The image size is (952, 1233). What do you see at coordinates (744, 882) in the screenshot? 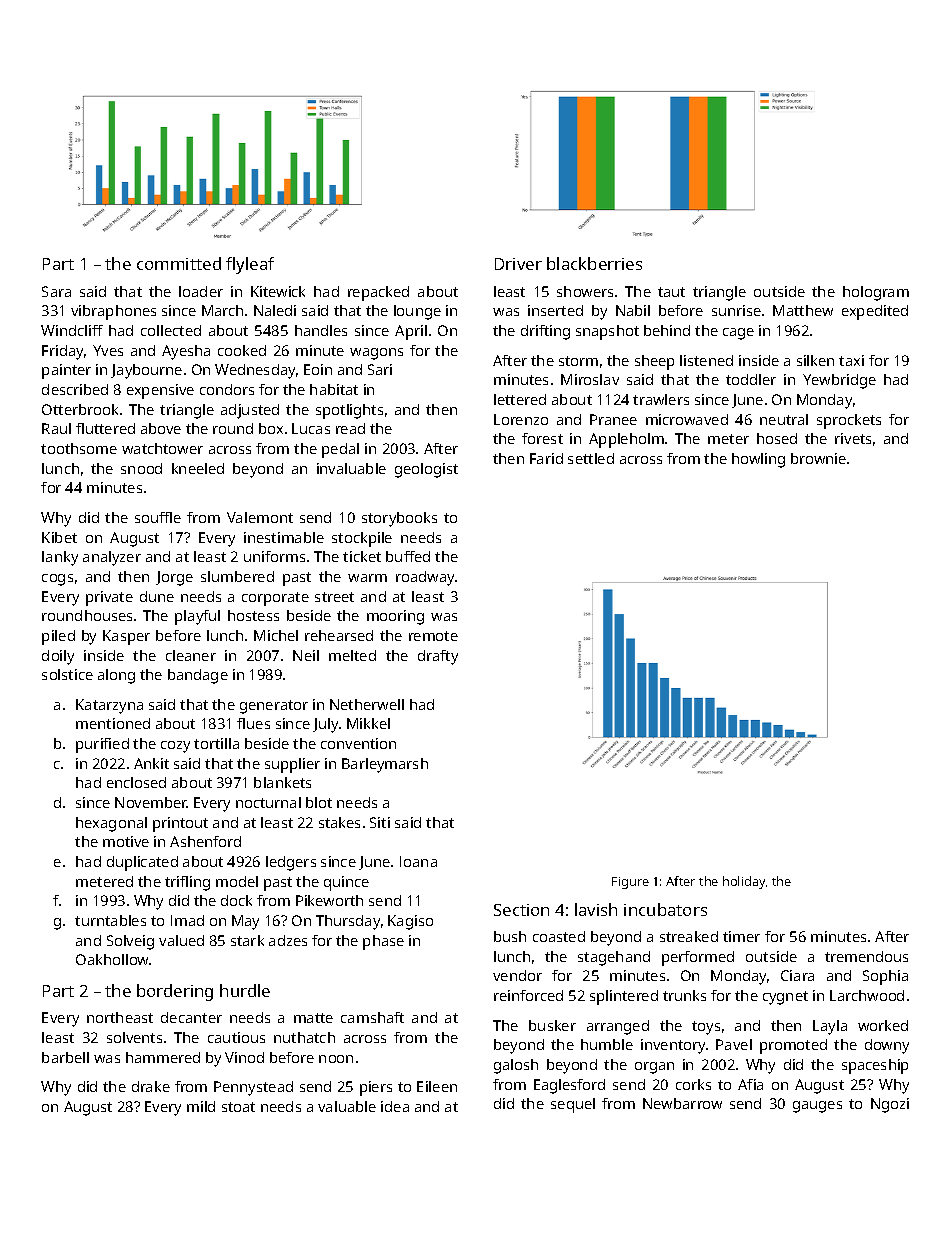
I see `holiday` at bounding box center [744, 882].
